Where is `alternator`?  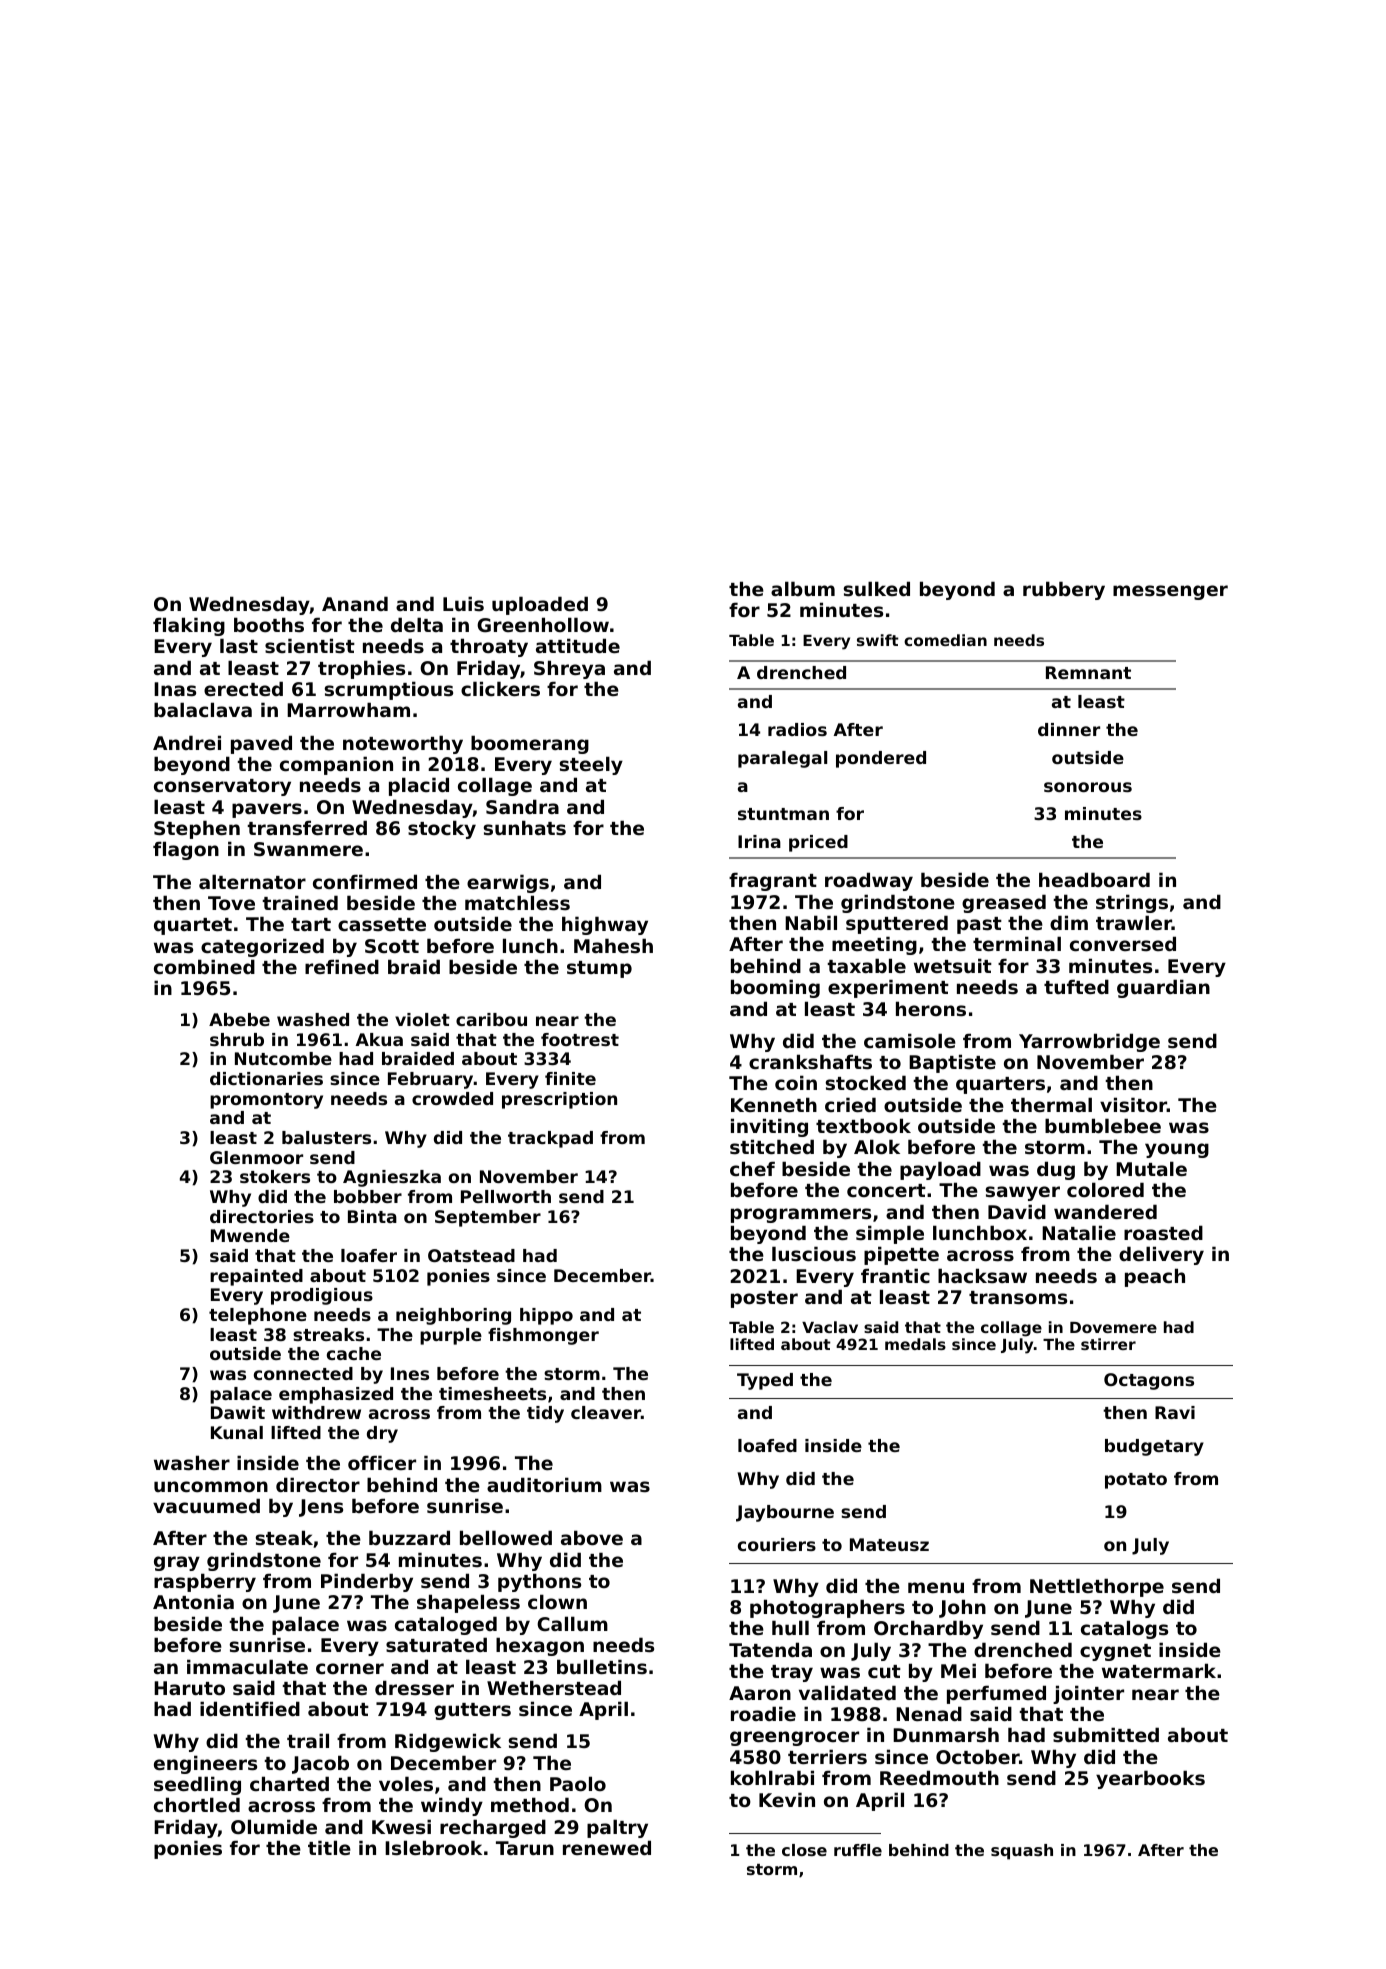
alternator is located at coordinates (252, 881).
